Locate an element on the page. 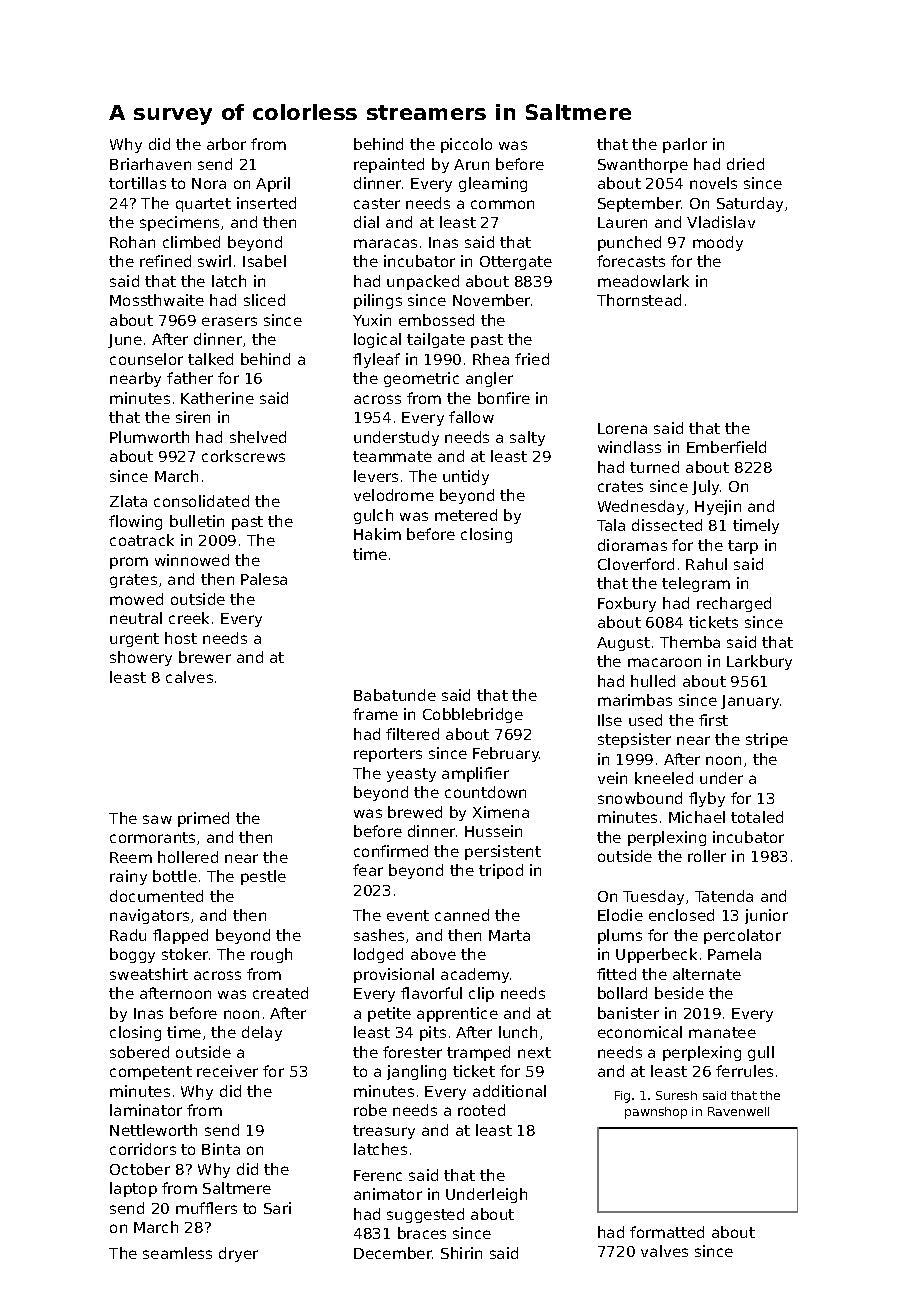 This image has height=1316, width=908. dried is located at coordinates (745, 164).
